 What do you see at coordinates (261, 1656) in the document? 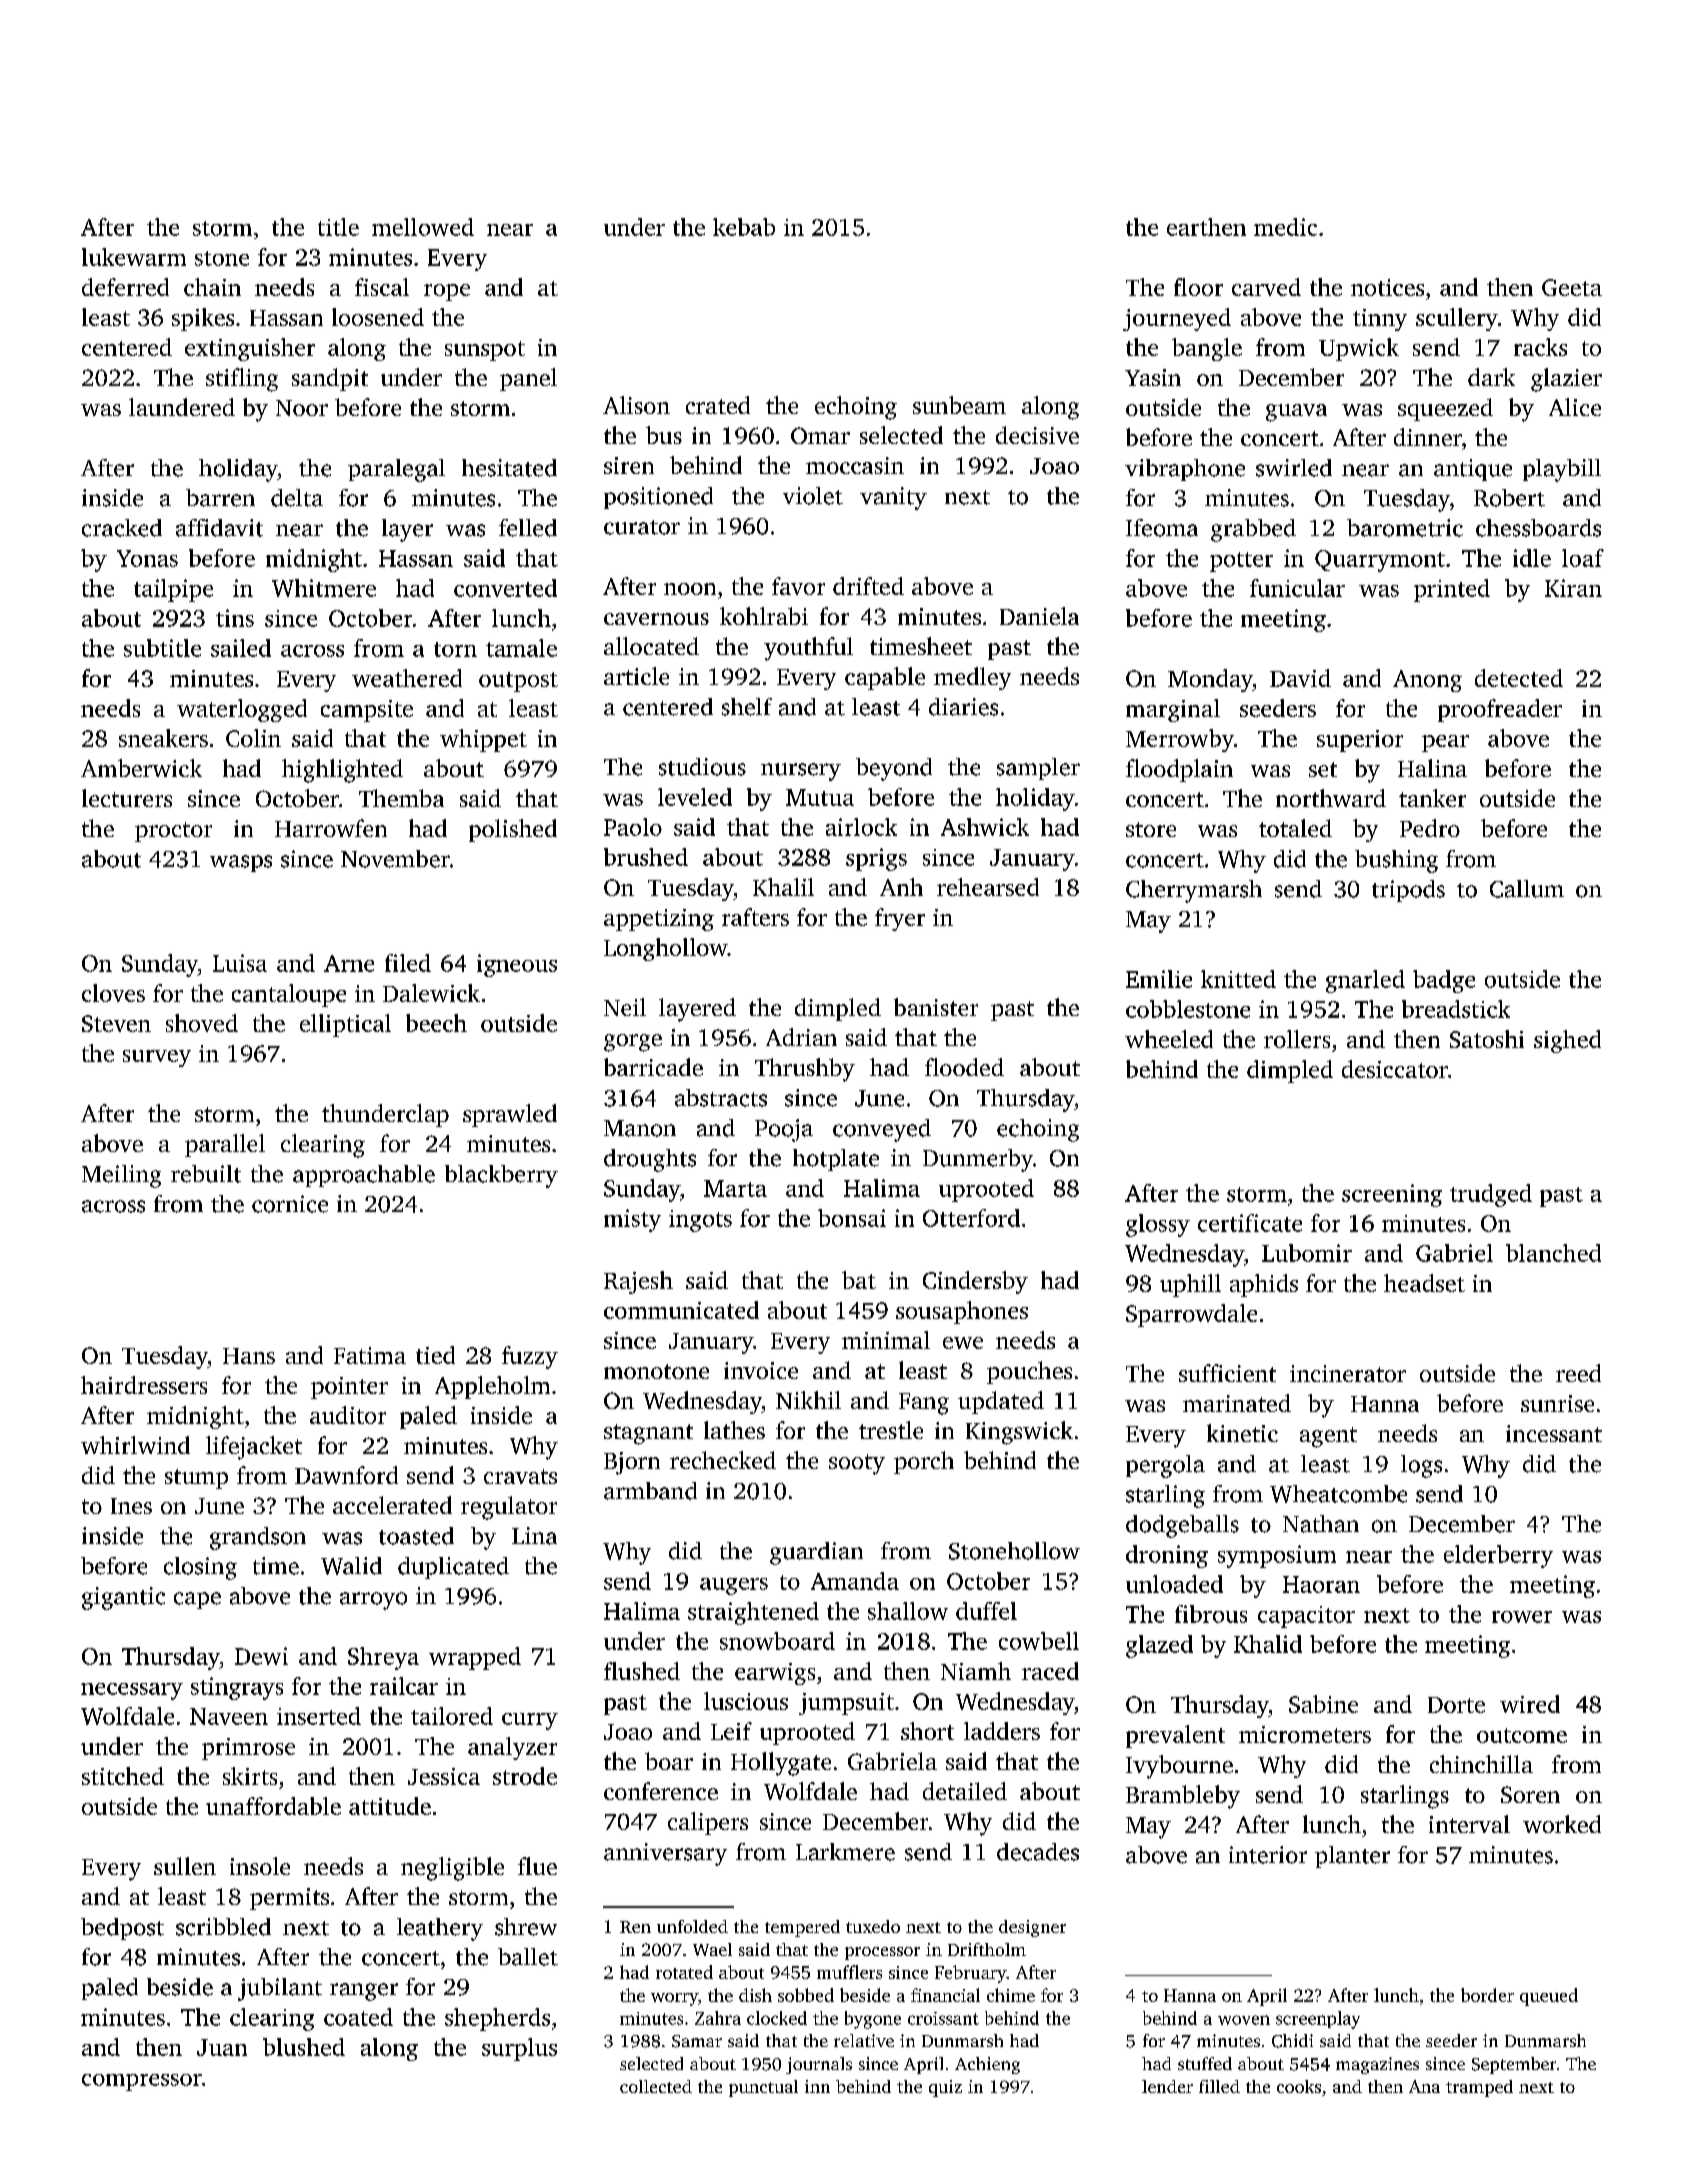
I see `Dewi` at bounding box center [261, 1656].
